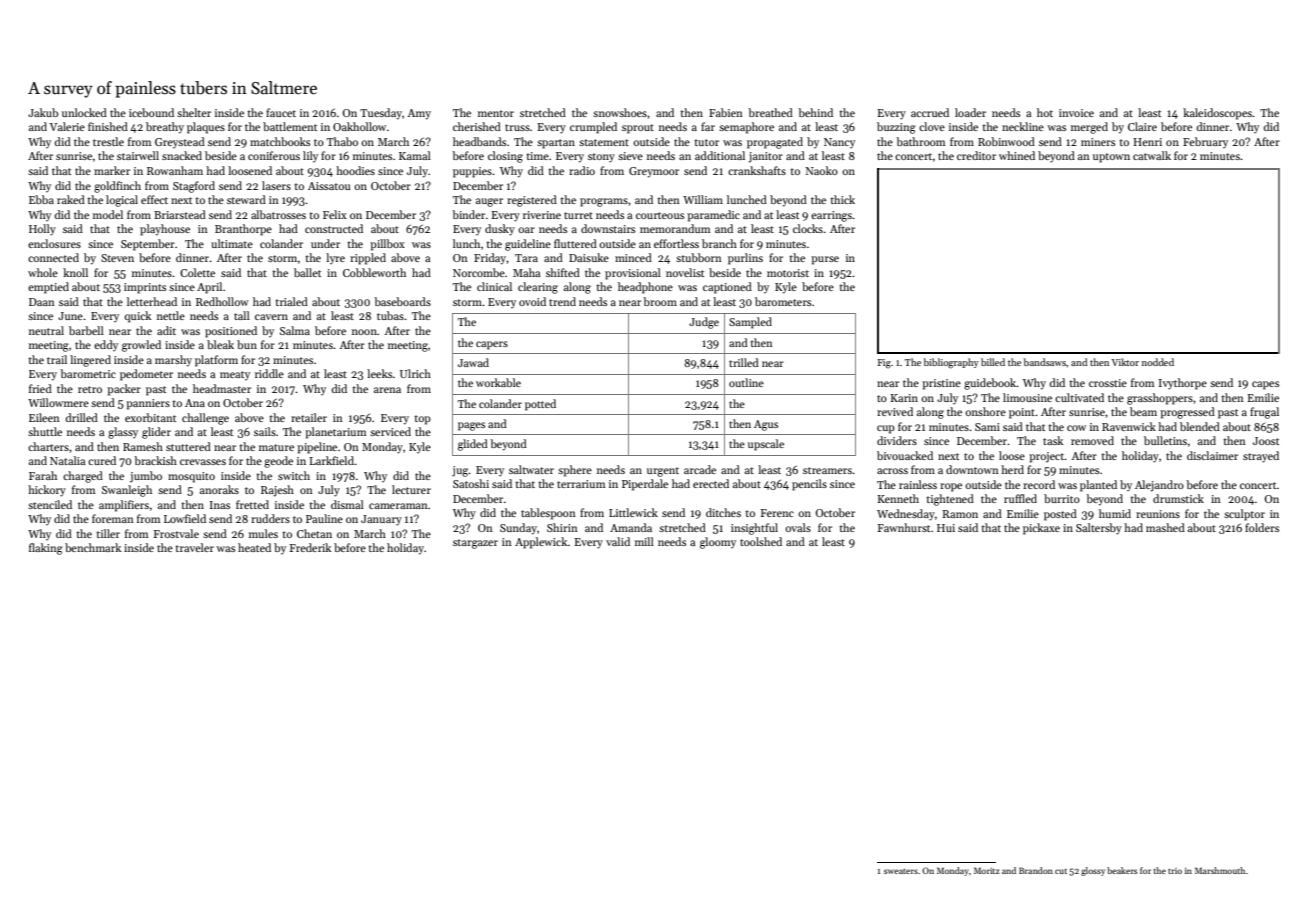  What do you see at coordinates (274, 155) in the screenshot?
I see `coniferous` at bounding box center [274, 155].
